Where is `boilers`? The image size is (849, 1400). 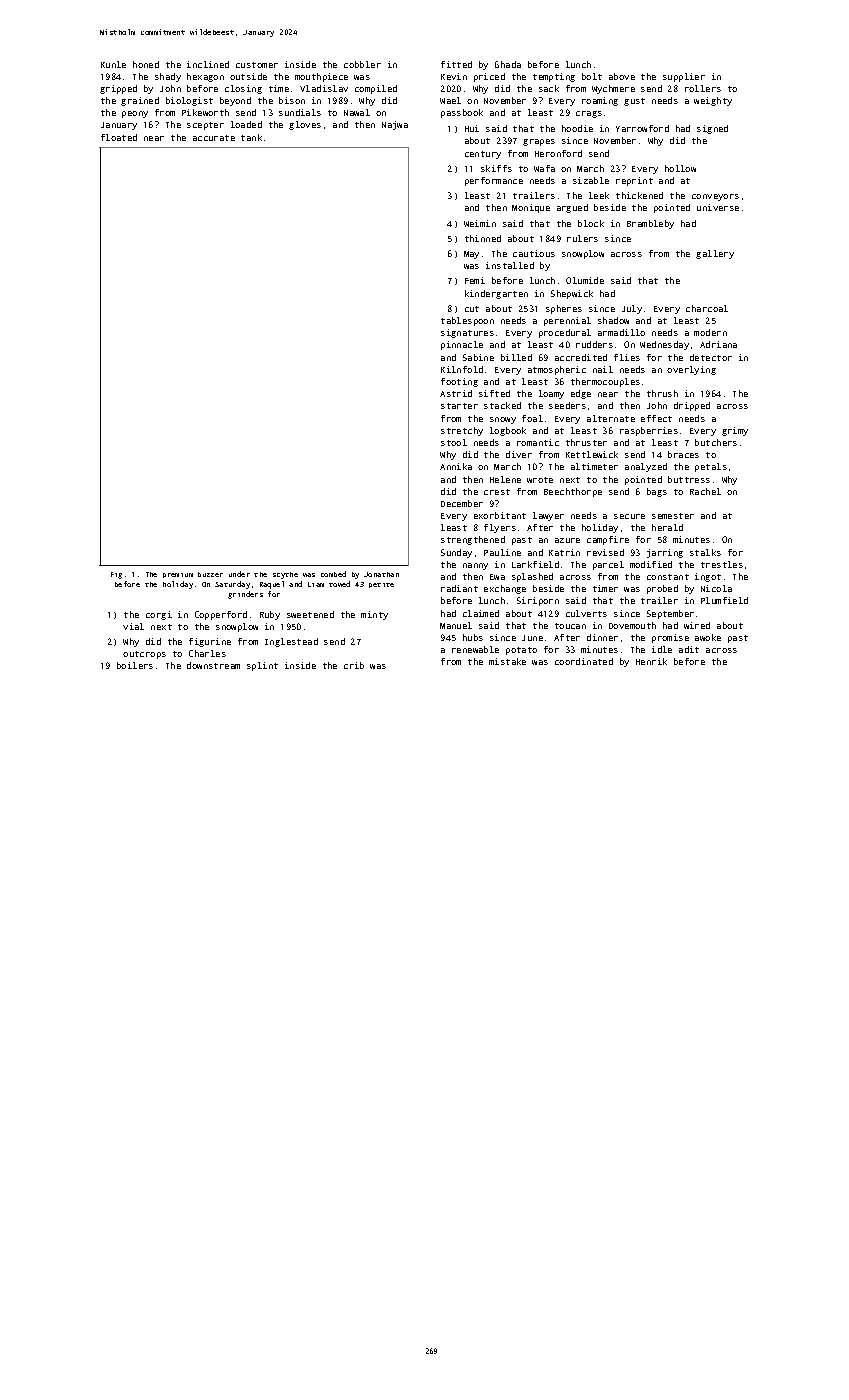
boilers is located at coordinates (135, 665).
